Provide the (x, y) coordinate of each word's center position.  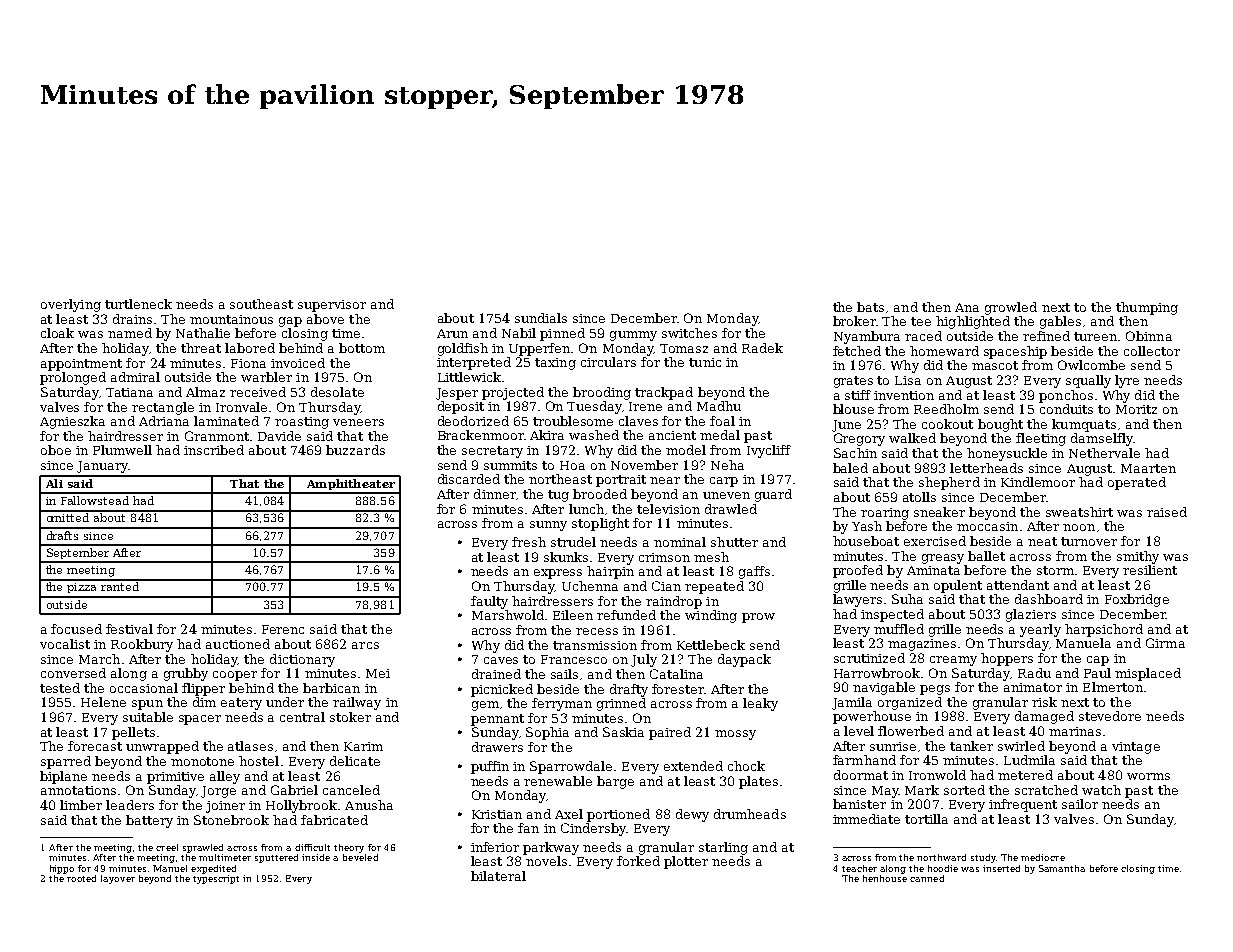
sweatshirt (1079, 512)
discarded (469, 479)
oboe (56, 450)
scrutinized (869, 658)
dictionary (302, 660)
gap (290, 322)
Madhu (719, 406)
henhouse (885, 878)
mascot (995, 365)
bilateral (498, 876)
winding (711, 616)
